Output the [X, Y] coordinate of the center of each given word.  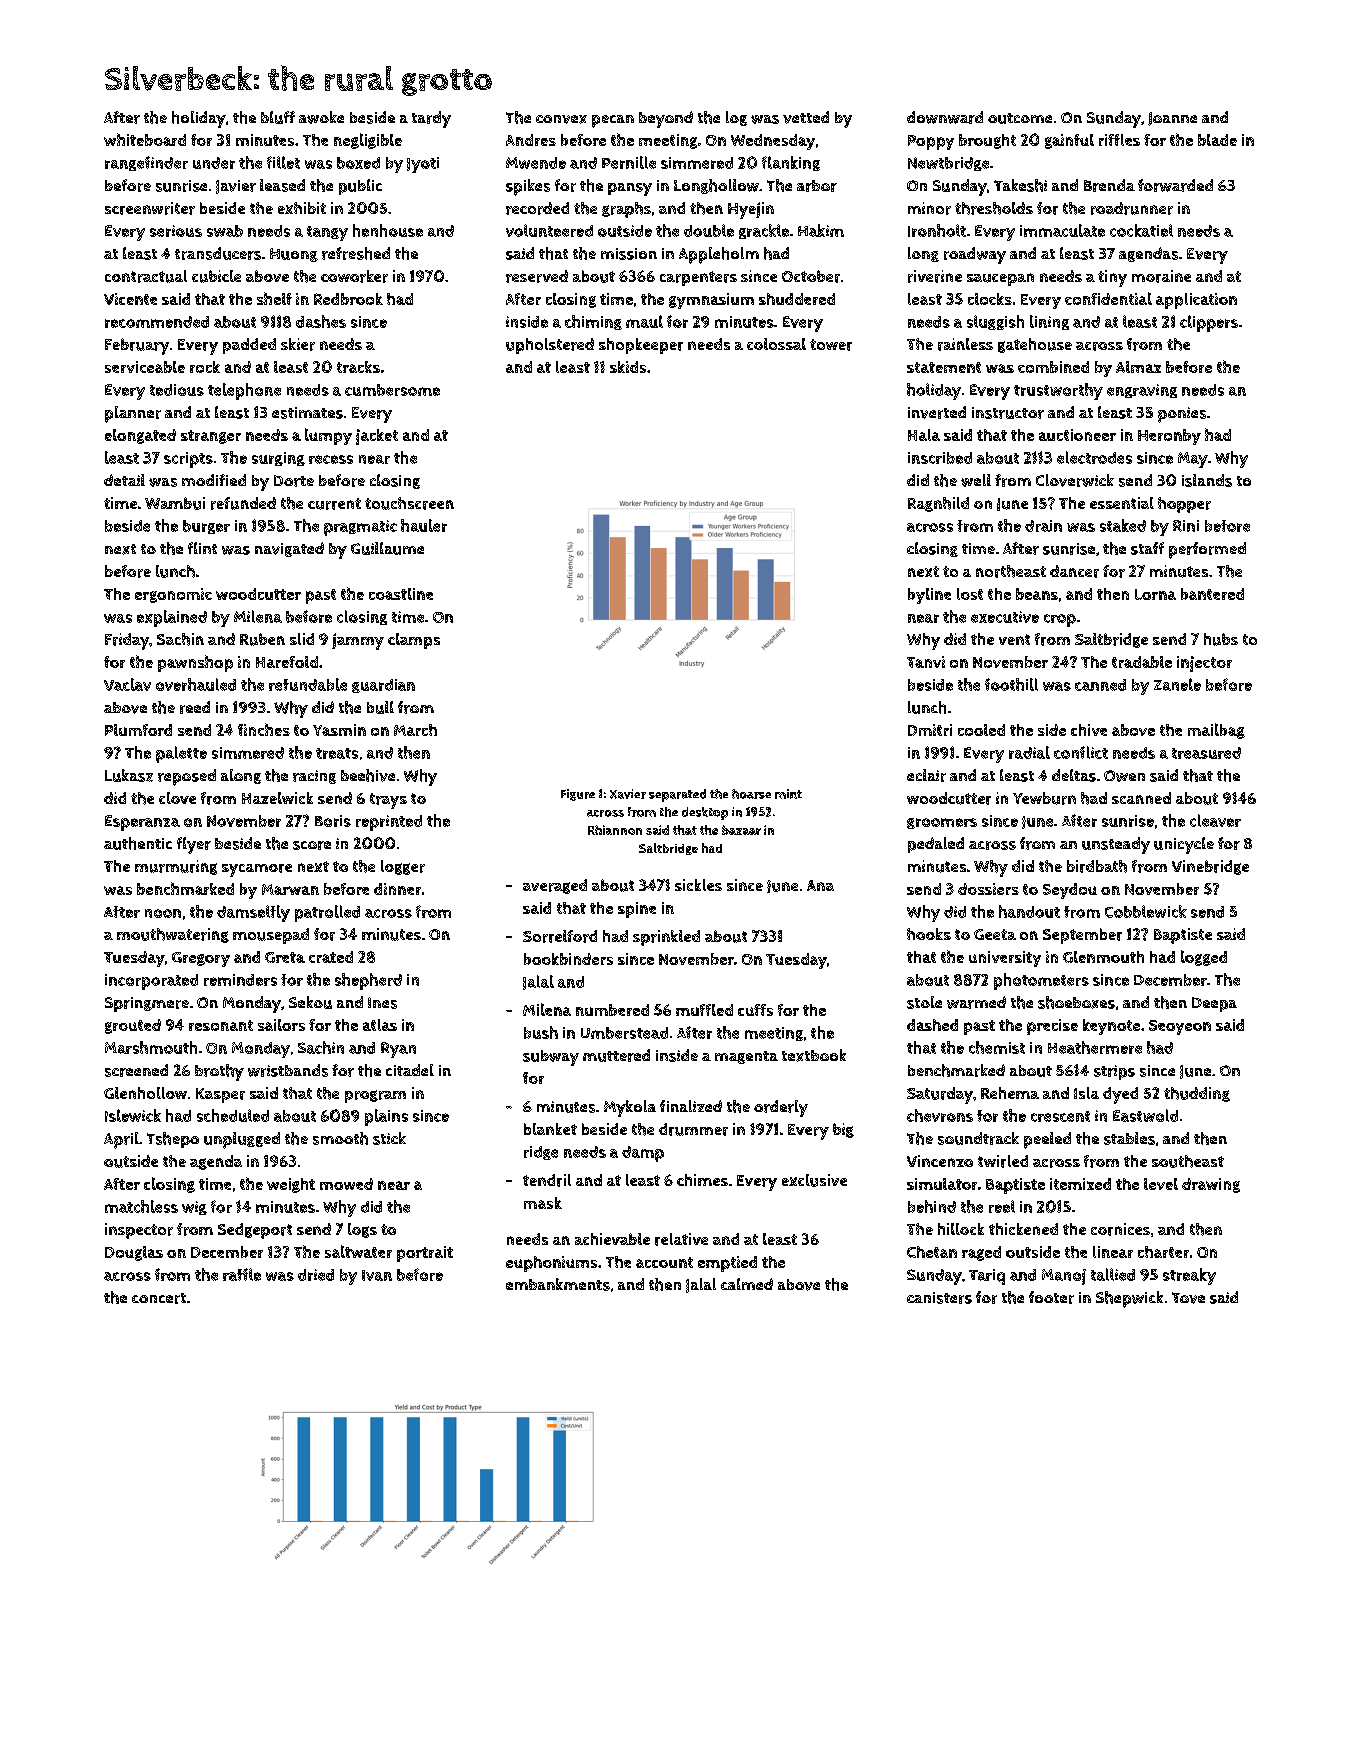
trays [388, 801]
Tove [1188, 1298]
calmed [747, 1284]
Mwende [536, 163]
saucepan [1000, 279]
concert [159, 1298]
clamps [414, 641]
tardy [431, 119]
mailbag [1216, 731]
